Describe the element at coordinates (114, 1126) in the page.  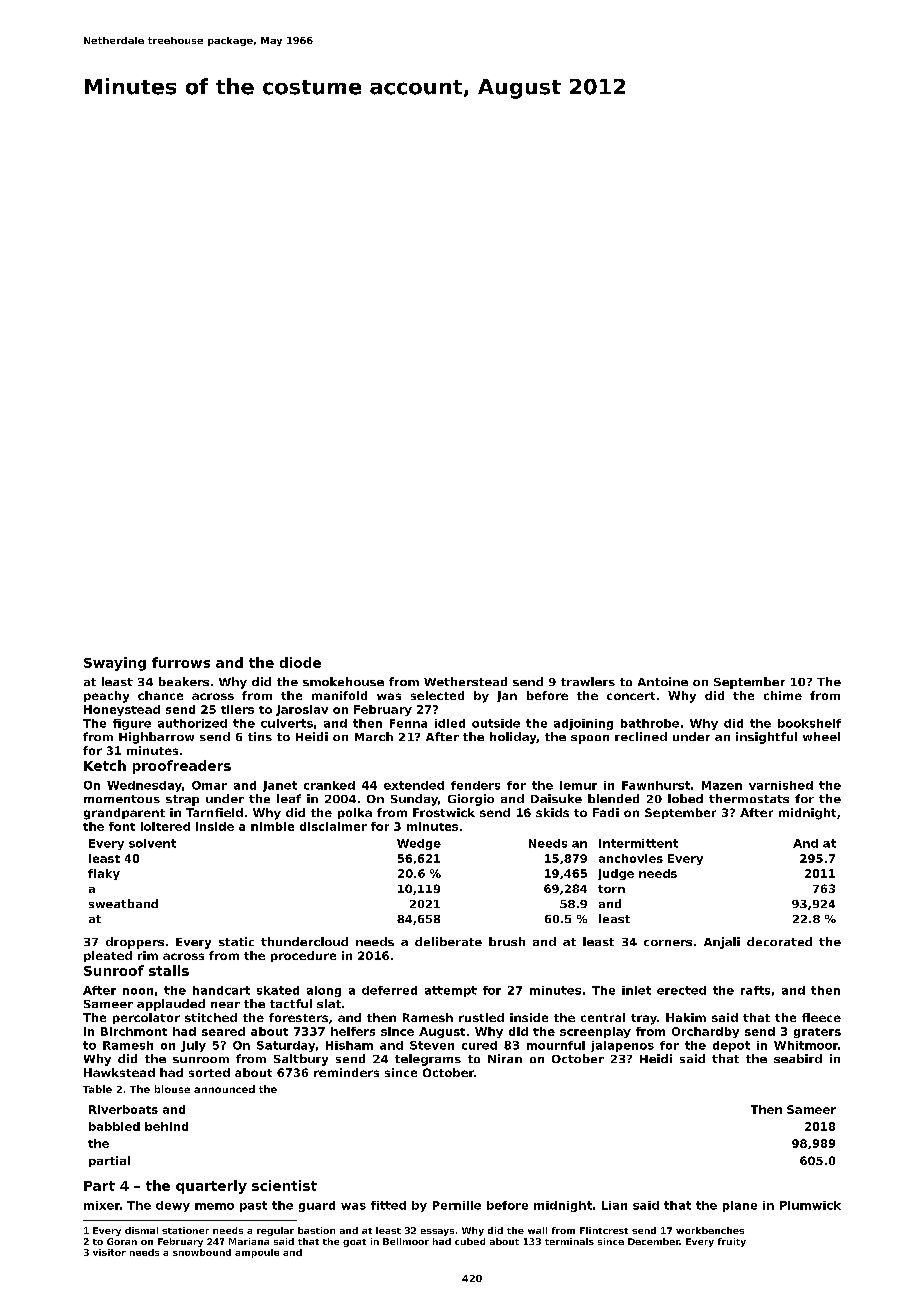
I see `babbled` at that location.
